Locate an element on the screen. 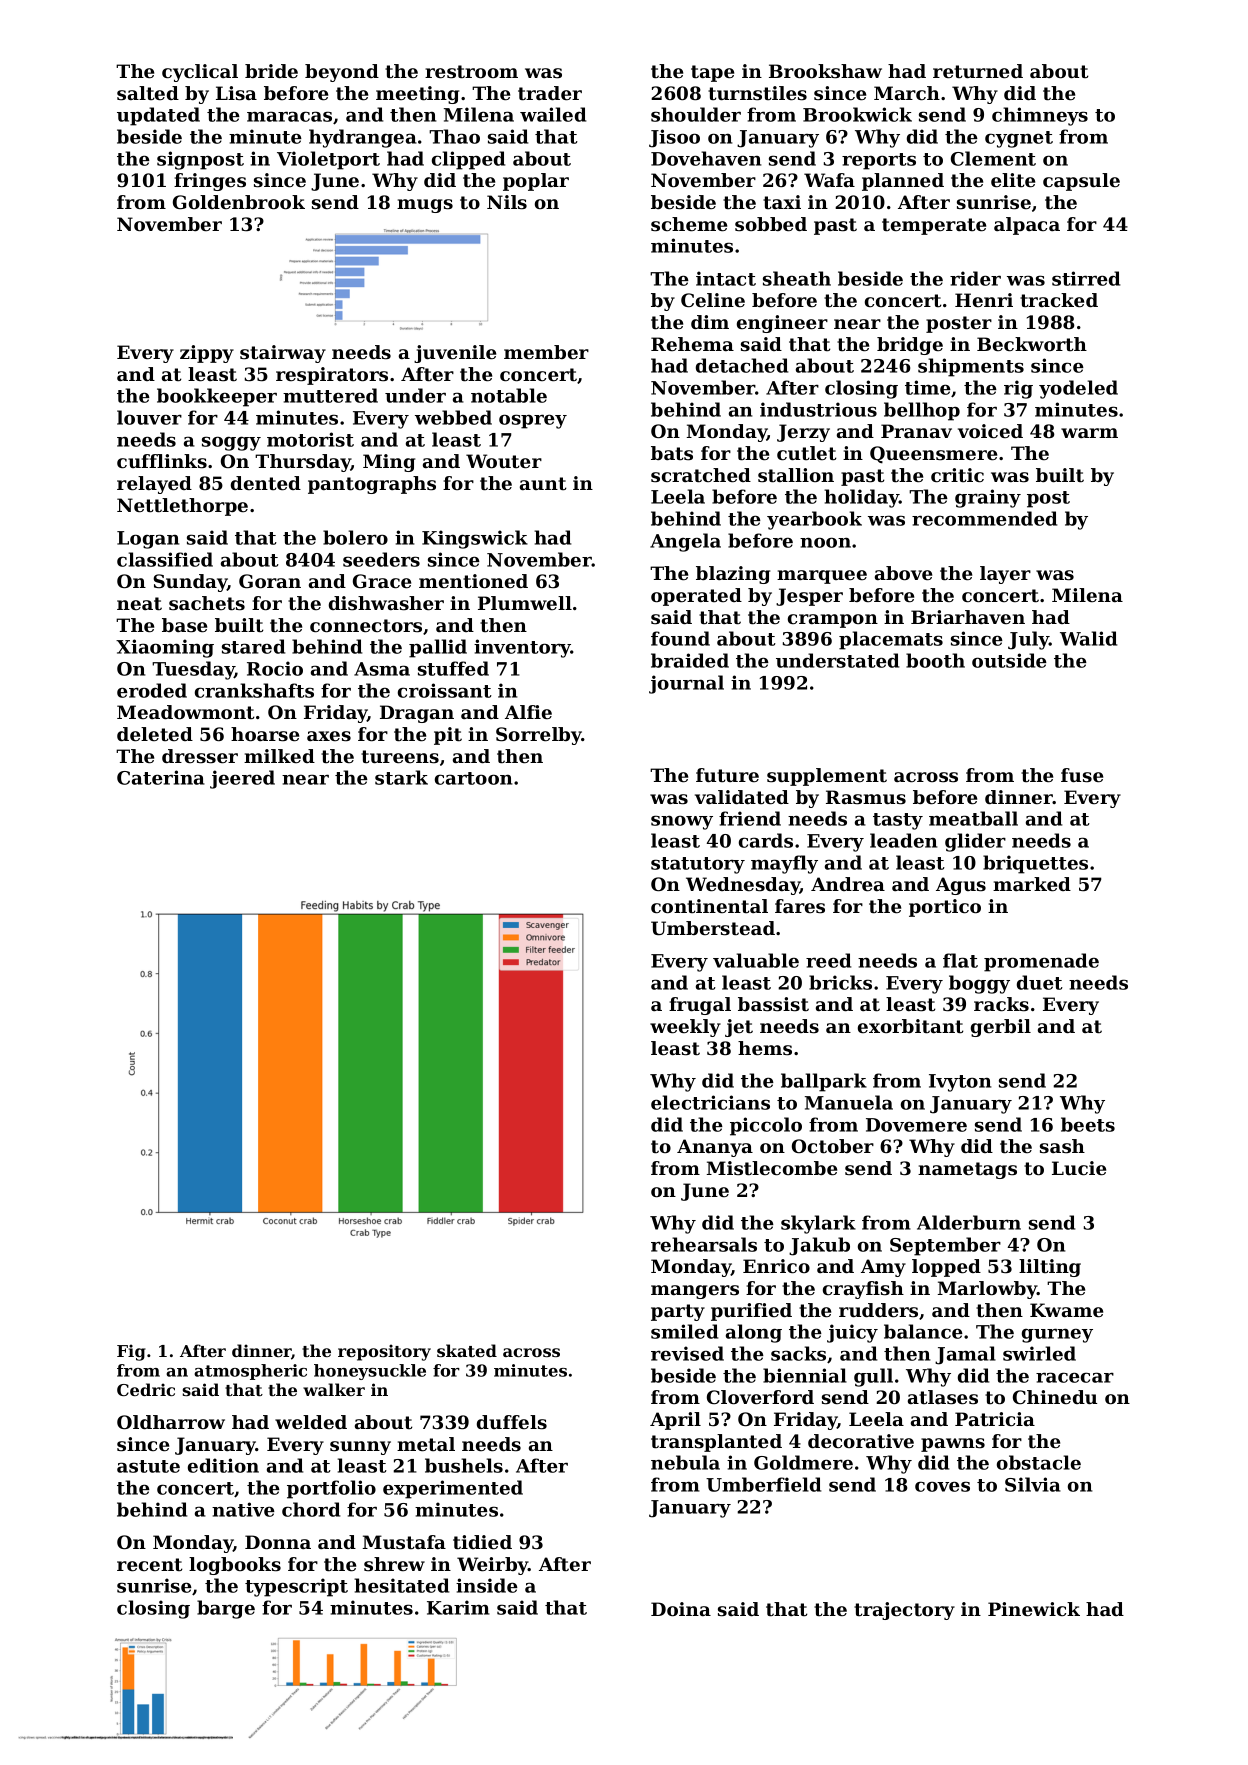 The image size is (1248, 1765). Goldenbrook is located at coordinates (239, 202).
